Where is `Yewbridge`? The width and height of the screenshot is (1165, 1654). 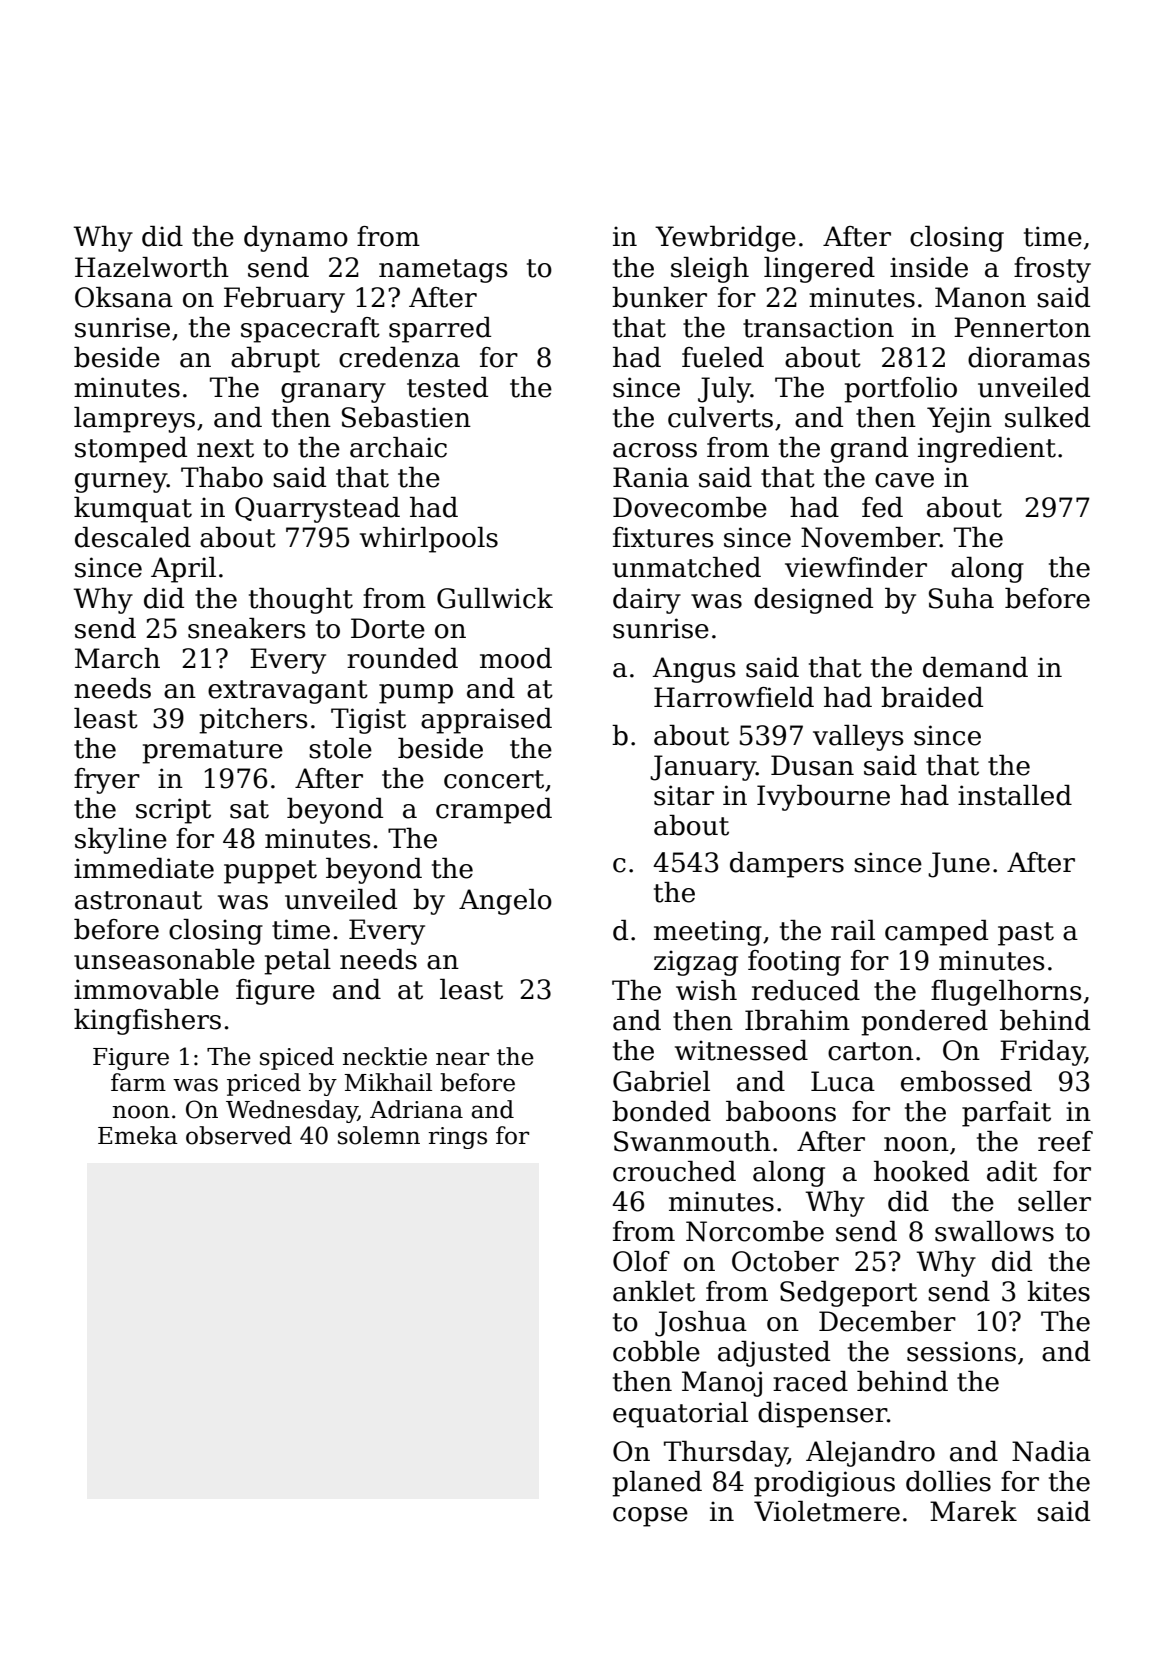 Yewbridge is located at coordinates (725, 239).
